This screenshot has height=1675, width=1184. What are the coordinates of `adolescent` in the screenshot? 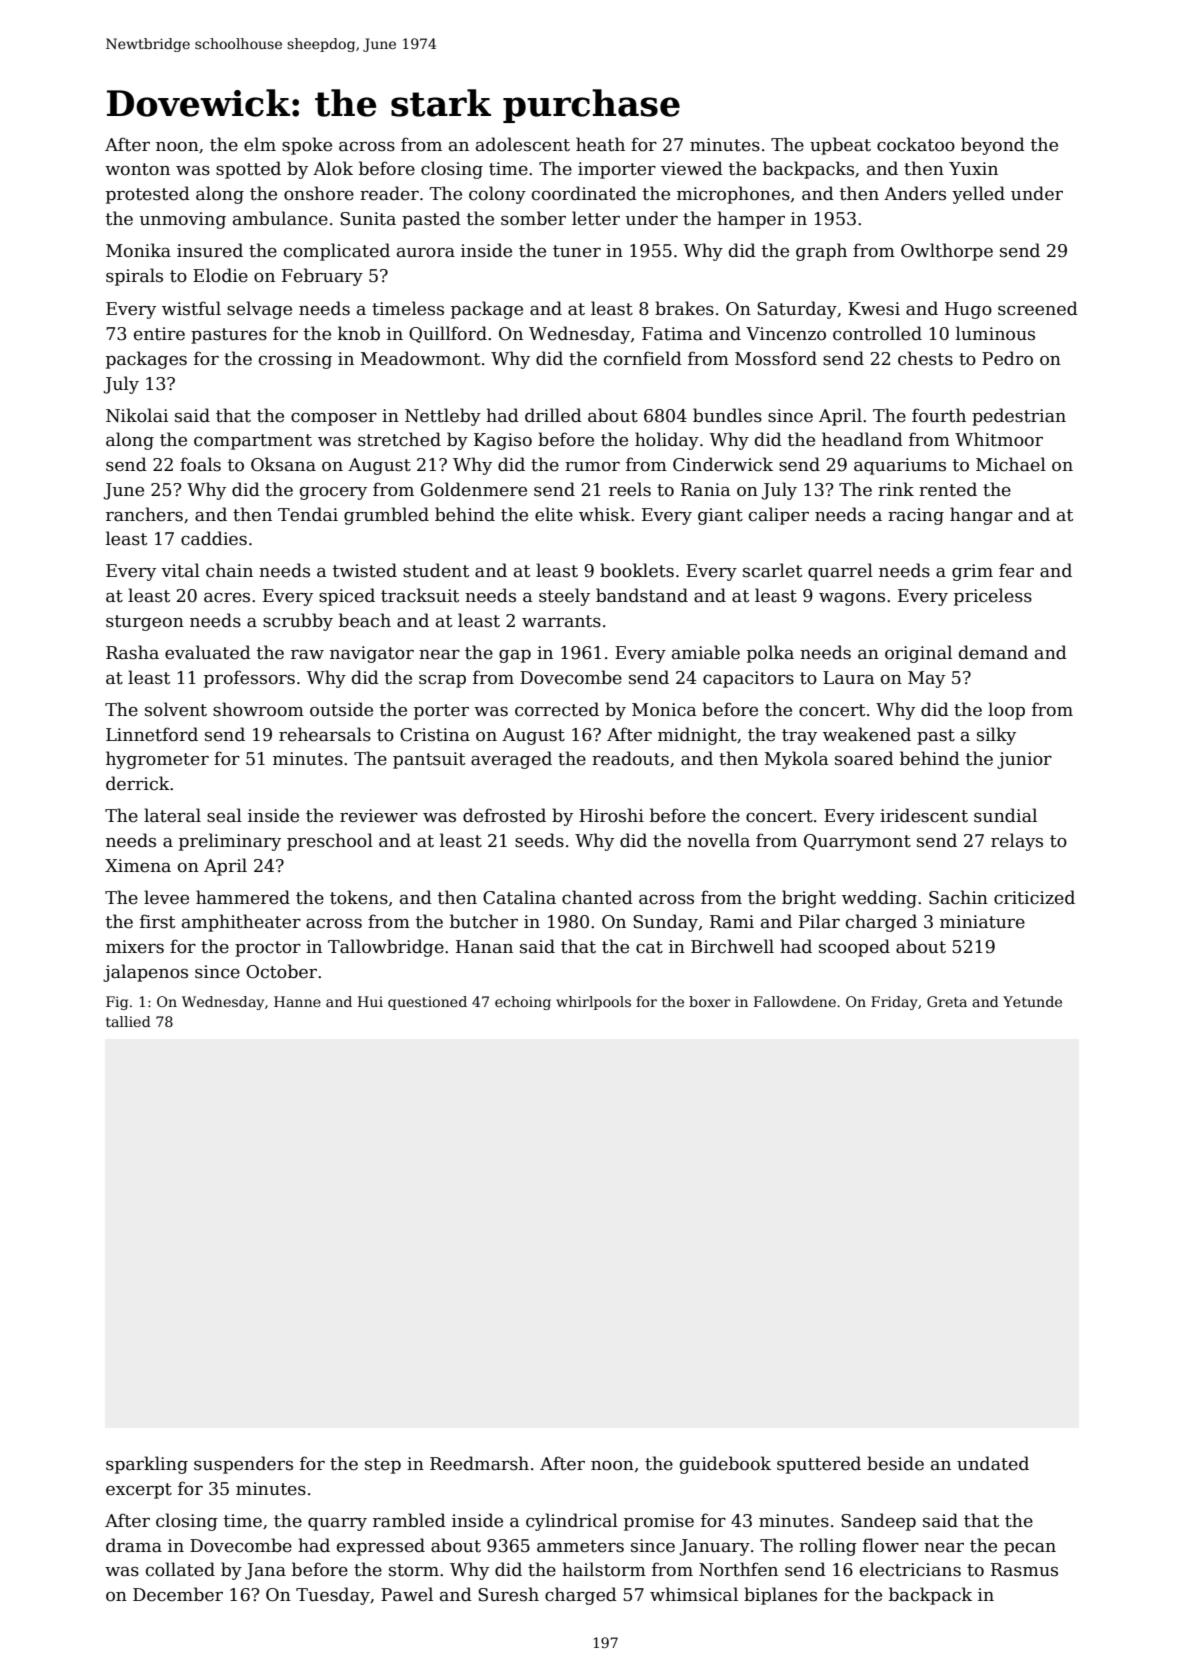 It's located at (523, 144).
